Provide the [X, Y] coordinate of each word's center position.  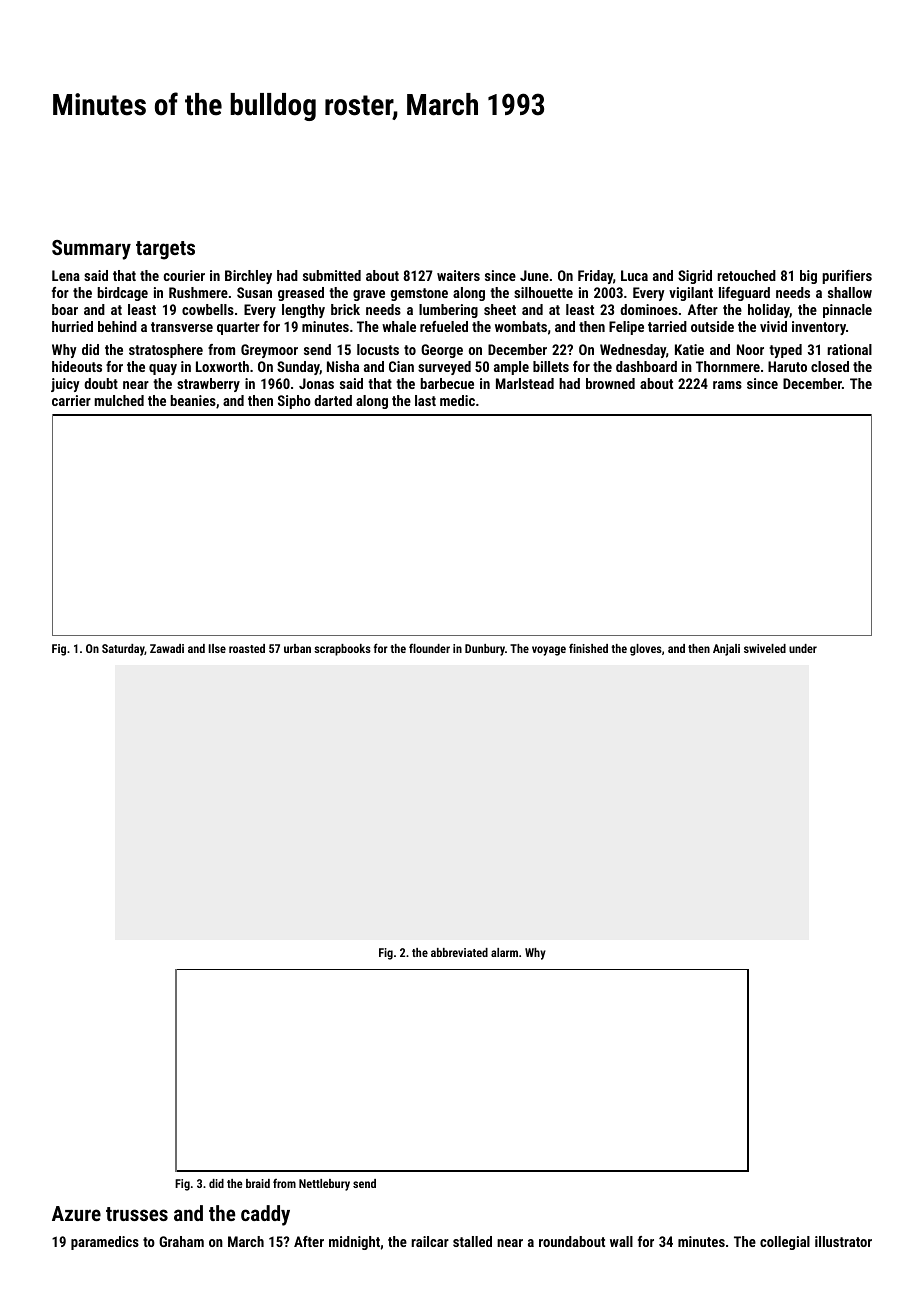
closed [830, 366]
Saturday [123, 650]
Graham [181, 1241]
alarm [504, 952]
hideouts [77, 366]
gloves [646, 650]
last [425, 400]
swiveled [765, 648]
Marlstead [525, 383]
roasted [247, 648]
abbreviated [459, 952]
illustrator [843, 1241]
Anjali [726, 650]
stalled [472, 1241]
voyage [549, 651]
